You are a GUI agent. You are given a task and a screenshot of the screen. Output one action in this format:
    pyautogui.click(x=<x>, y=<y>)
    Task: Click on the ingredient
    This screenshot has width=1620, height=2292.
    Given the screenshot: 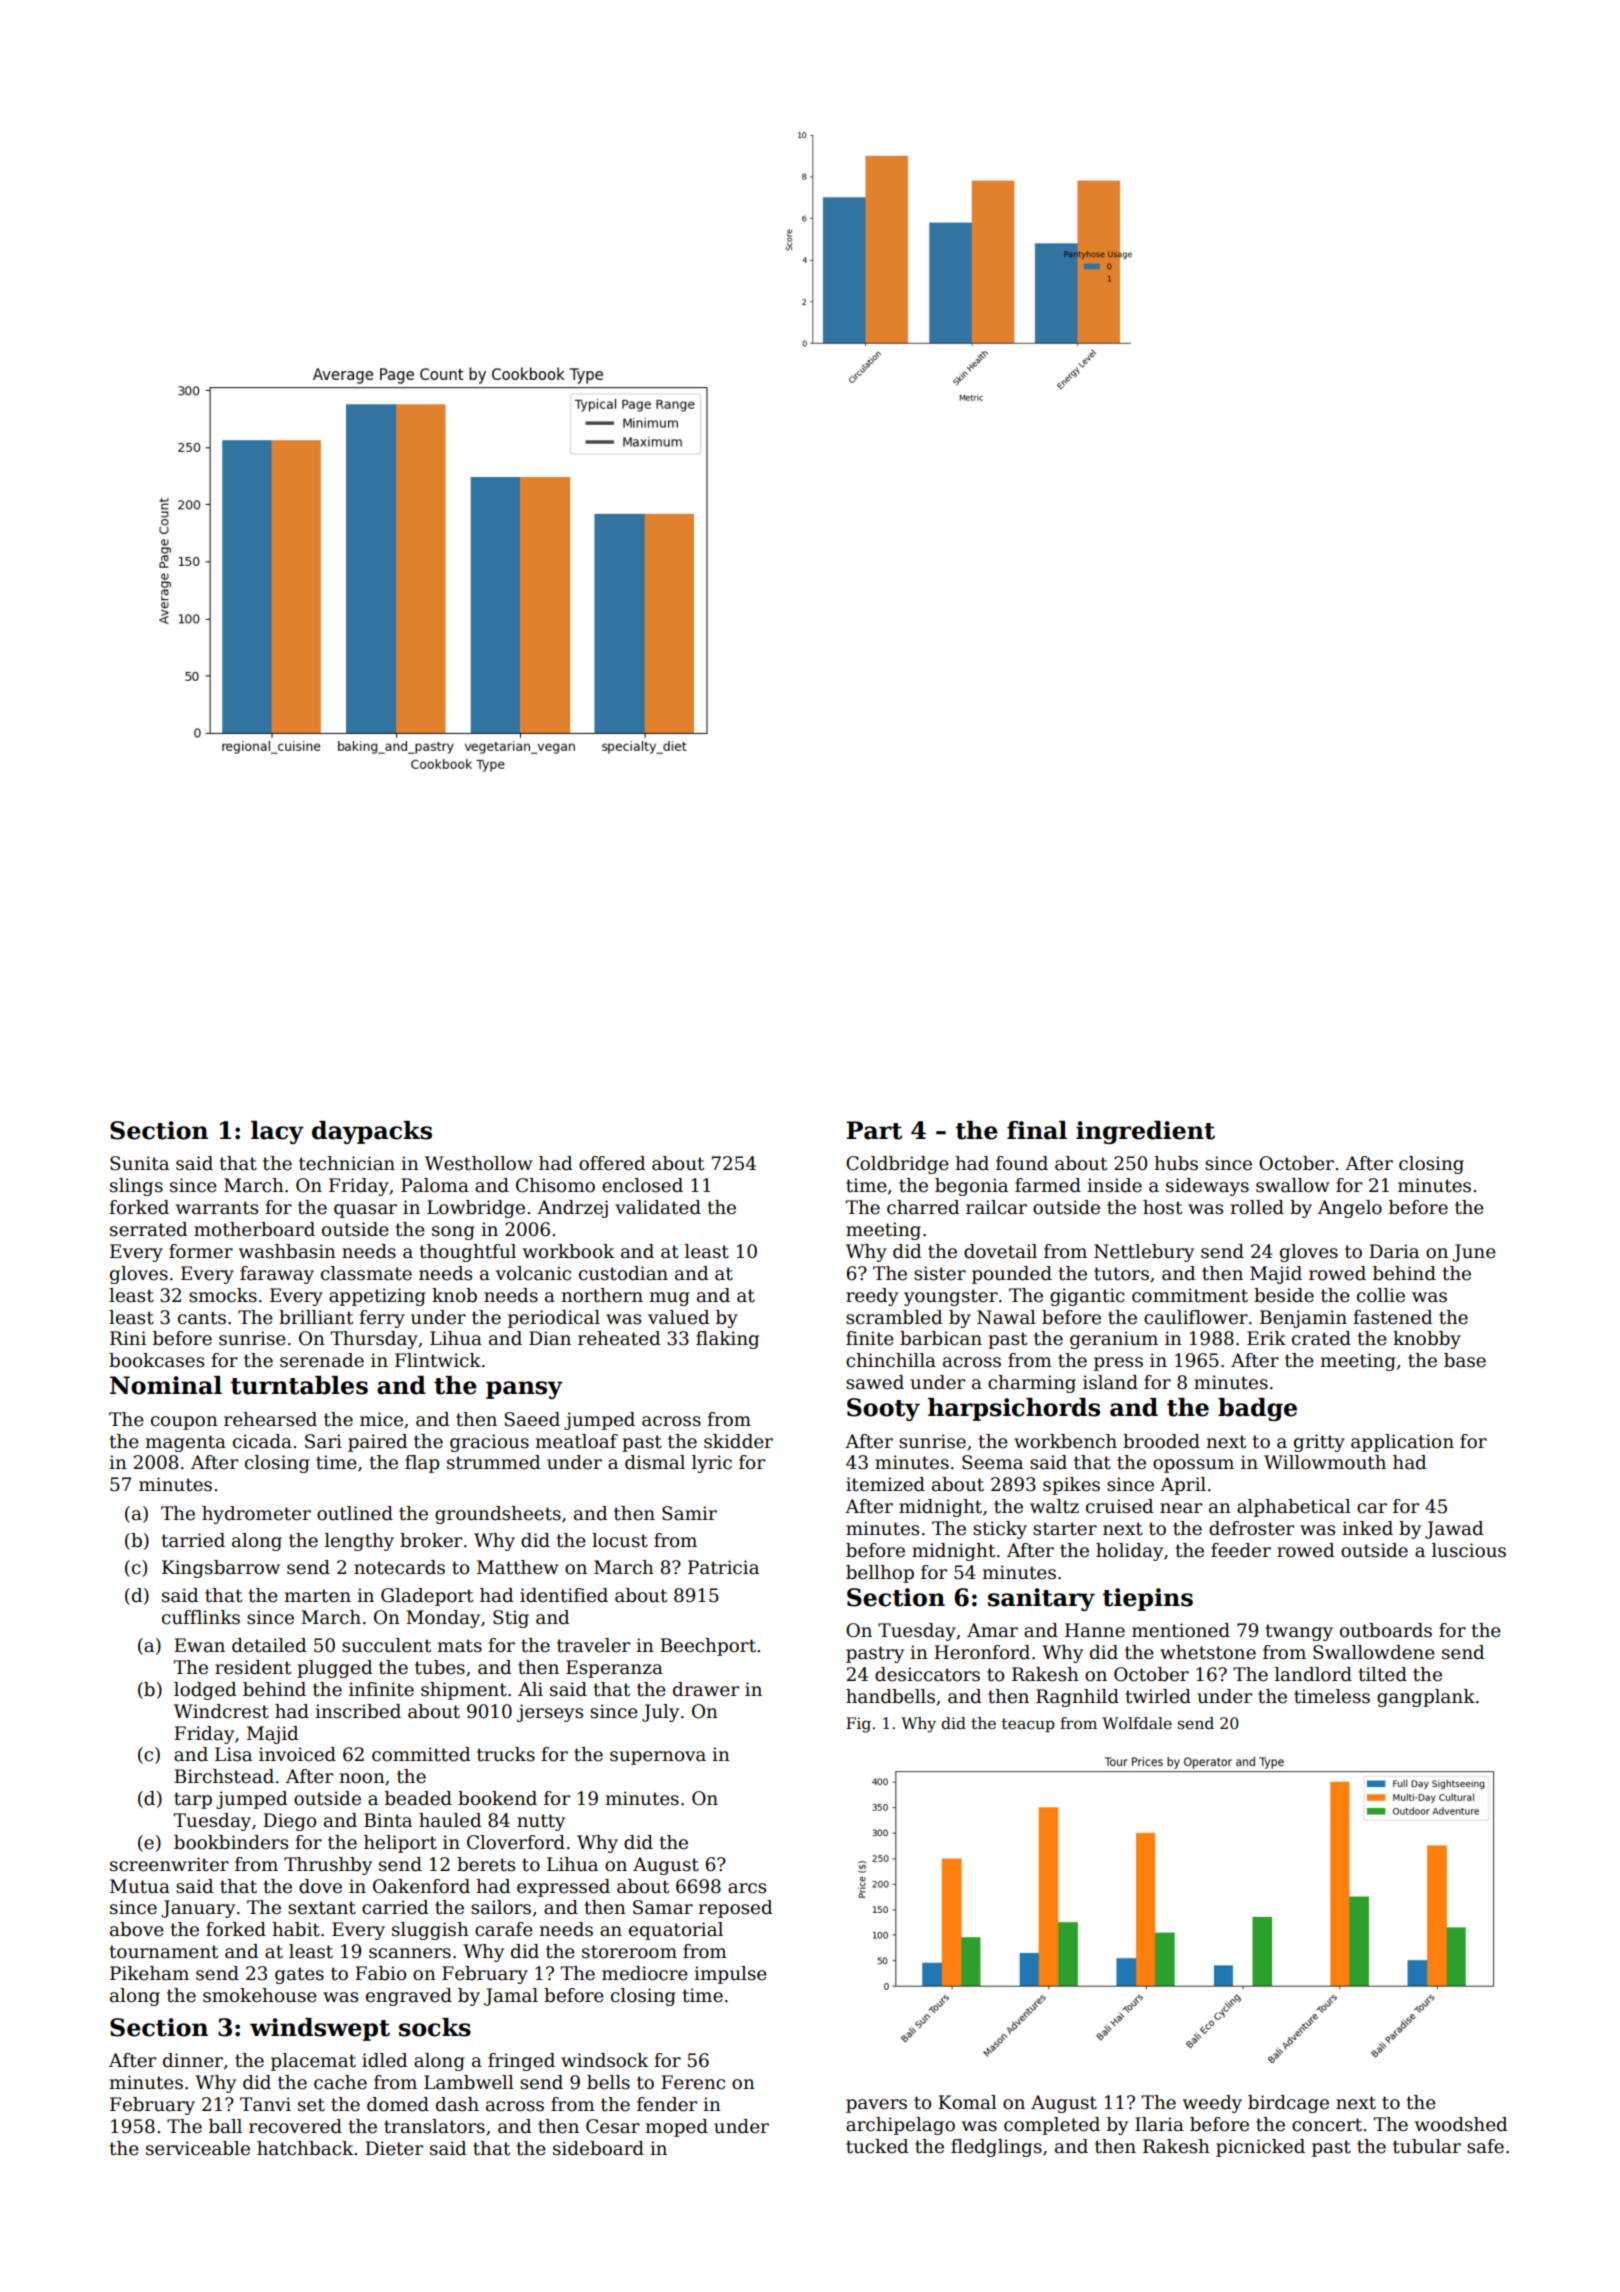 What is the action you would take?
    pyautogui.click(x=1145, y=1132)
